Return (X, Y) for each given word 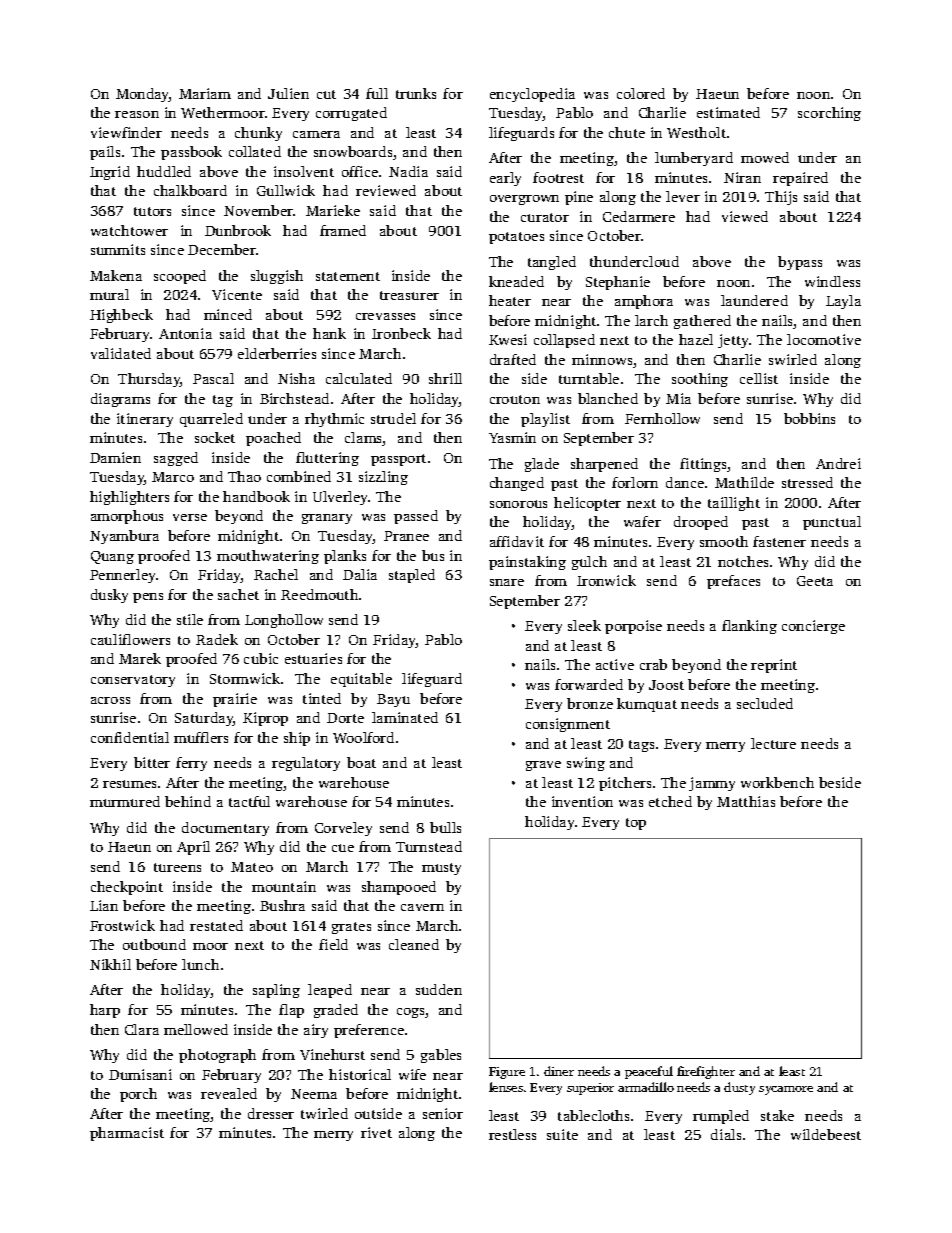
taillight (734, 504)
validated (121, 353)
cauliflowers (130, 639)
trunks (416, 93)
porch (138, 1095)
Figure (507, 1073)
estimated (728, 112)
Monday (143, 95)
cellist (759, 378)
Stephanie (618, 283)
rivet (376, 1132)
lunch (200, 964)
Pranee (406, 536)
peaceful (649, 1072)
